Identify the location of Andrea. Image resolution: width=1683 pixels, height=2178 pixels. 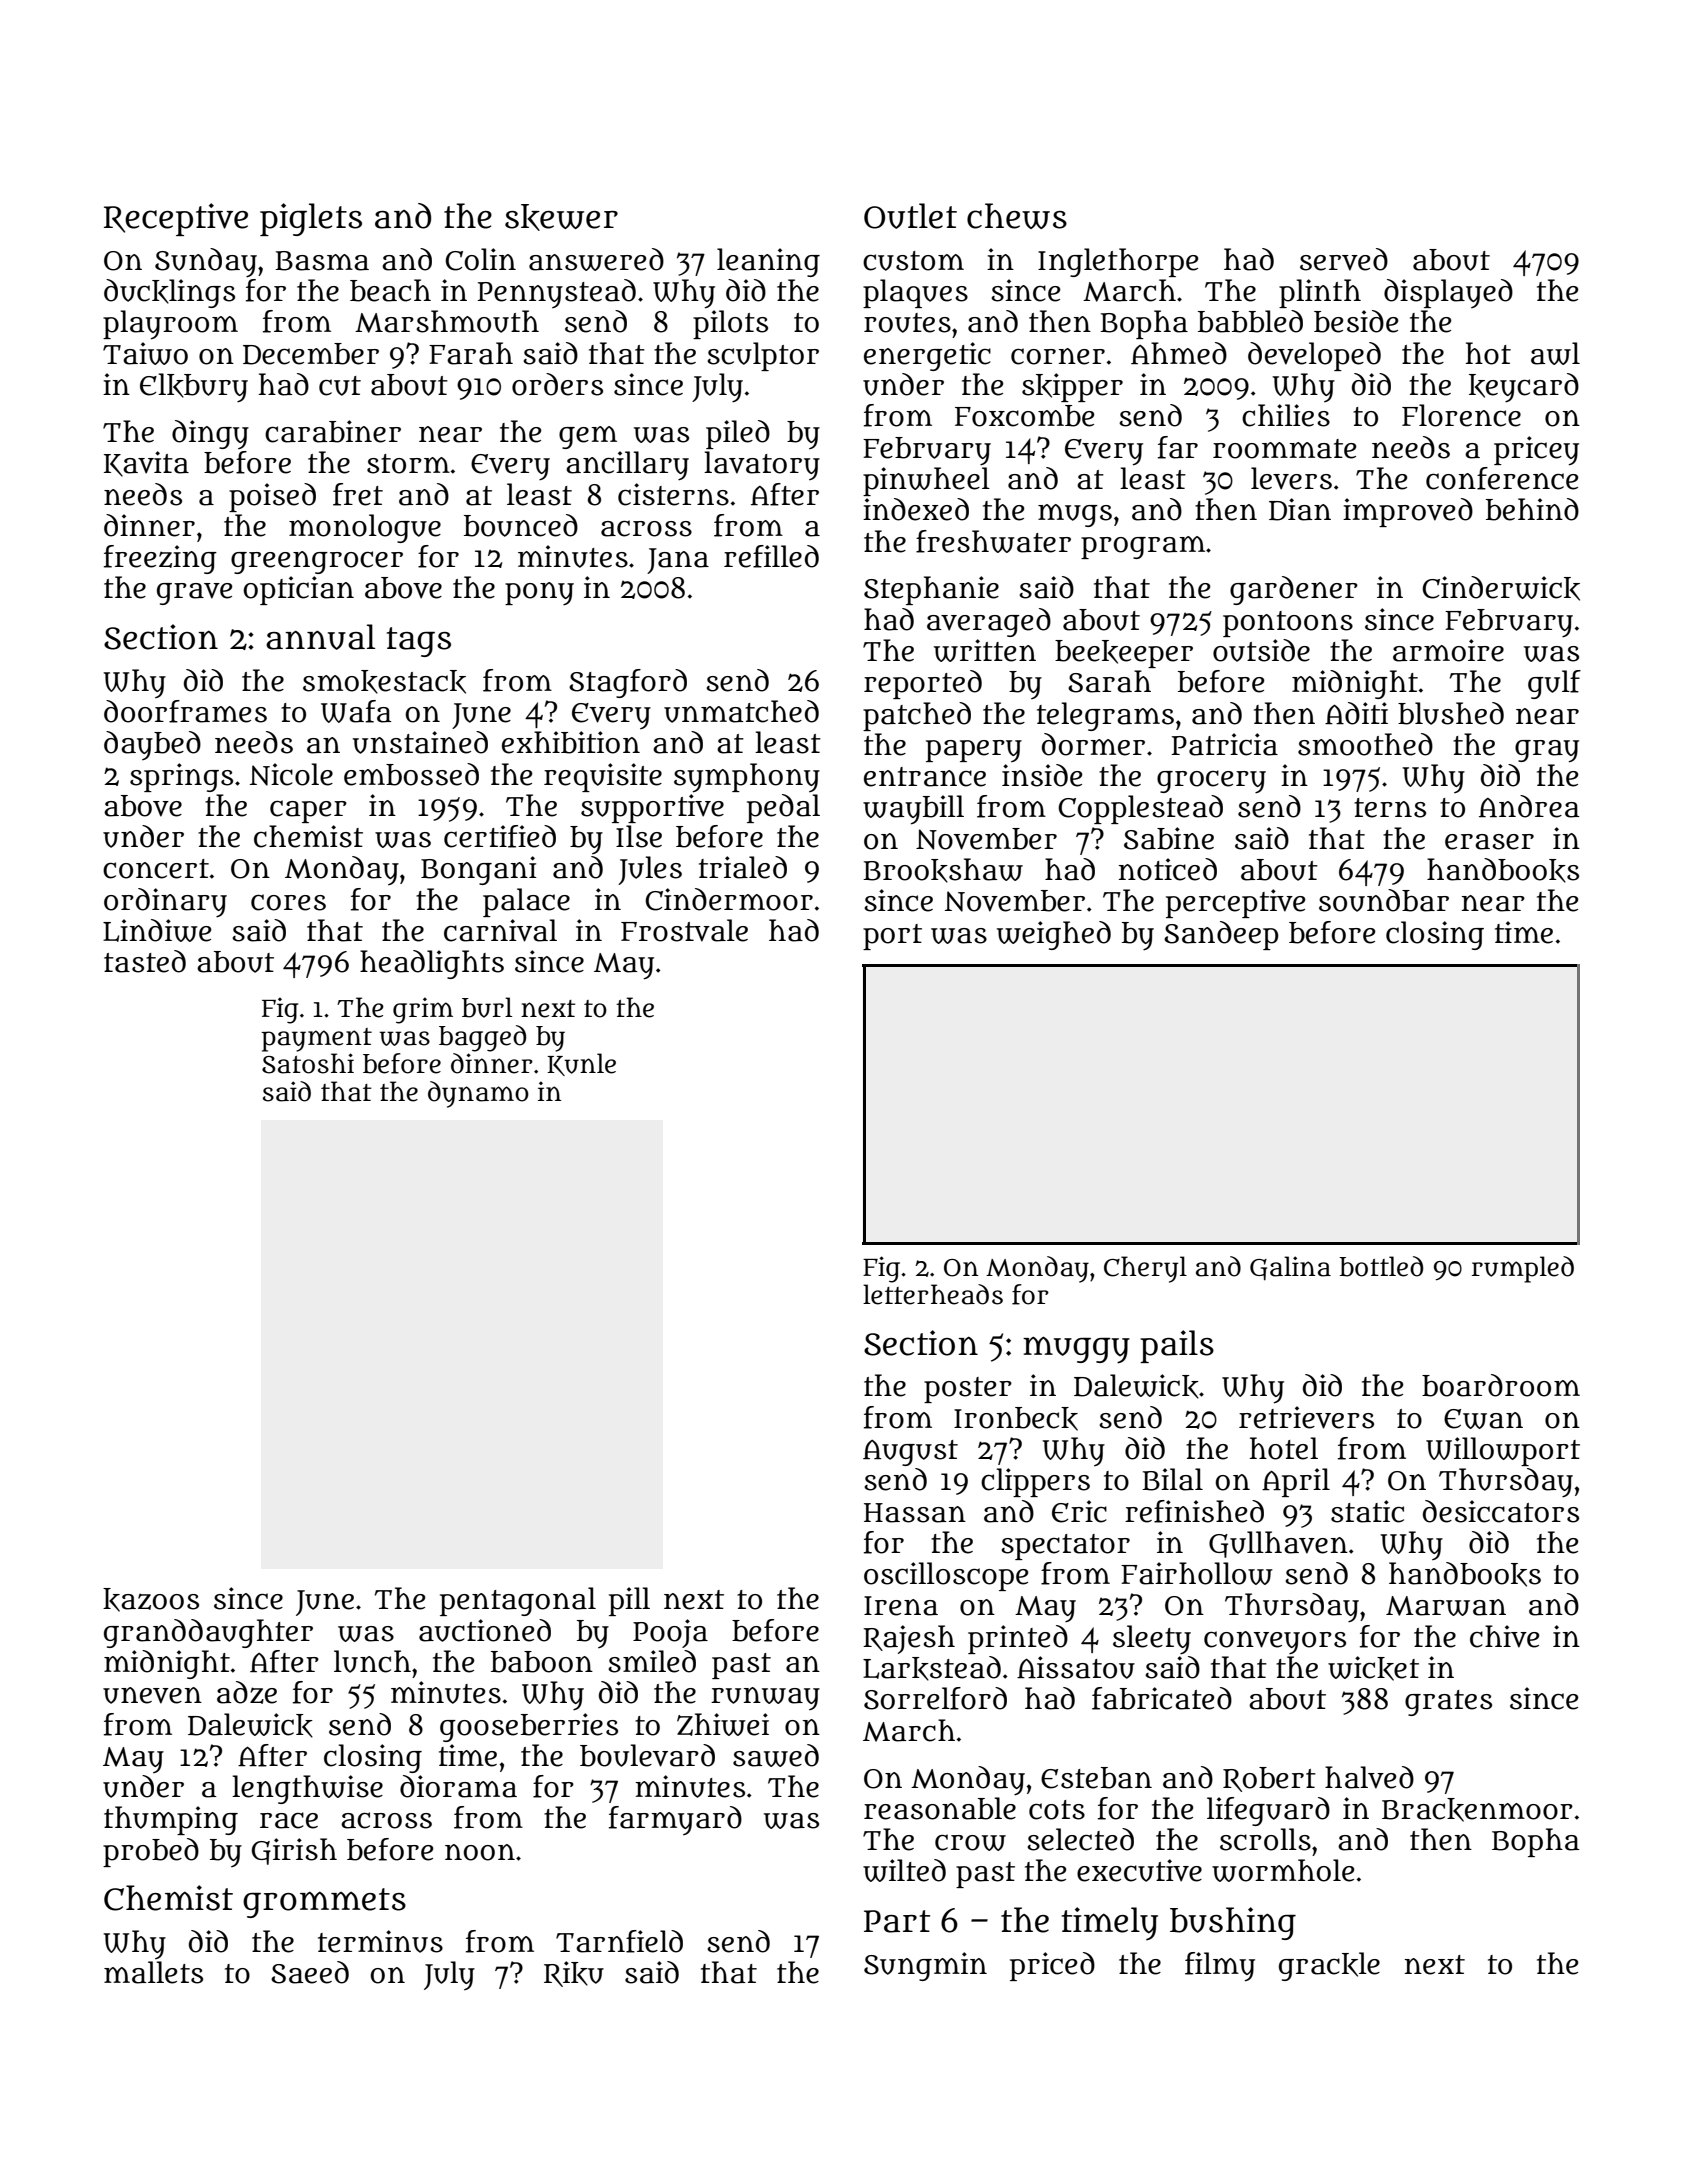
(1529, 806).
